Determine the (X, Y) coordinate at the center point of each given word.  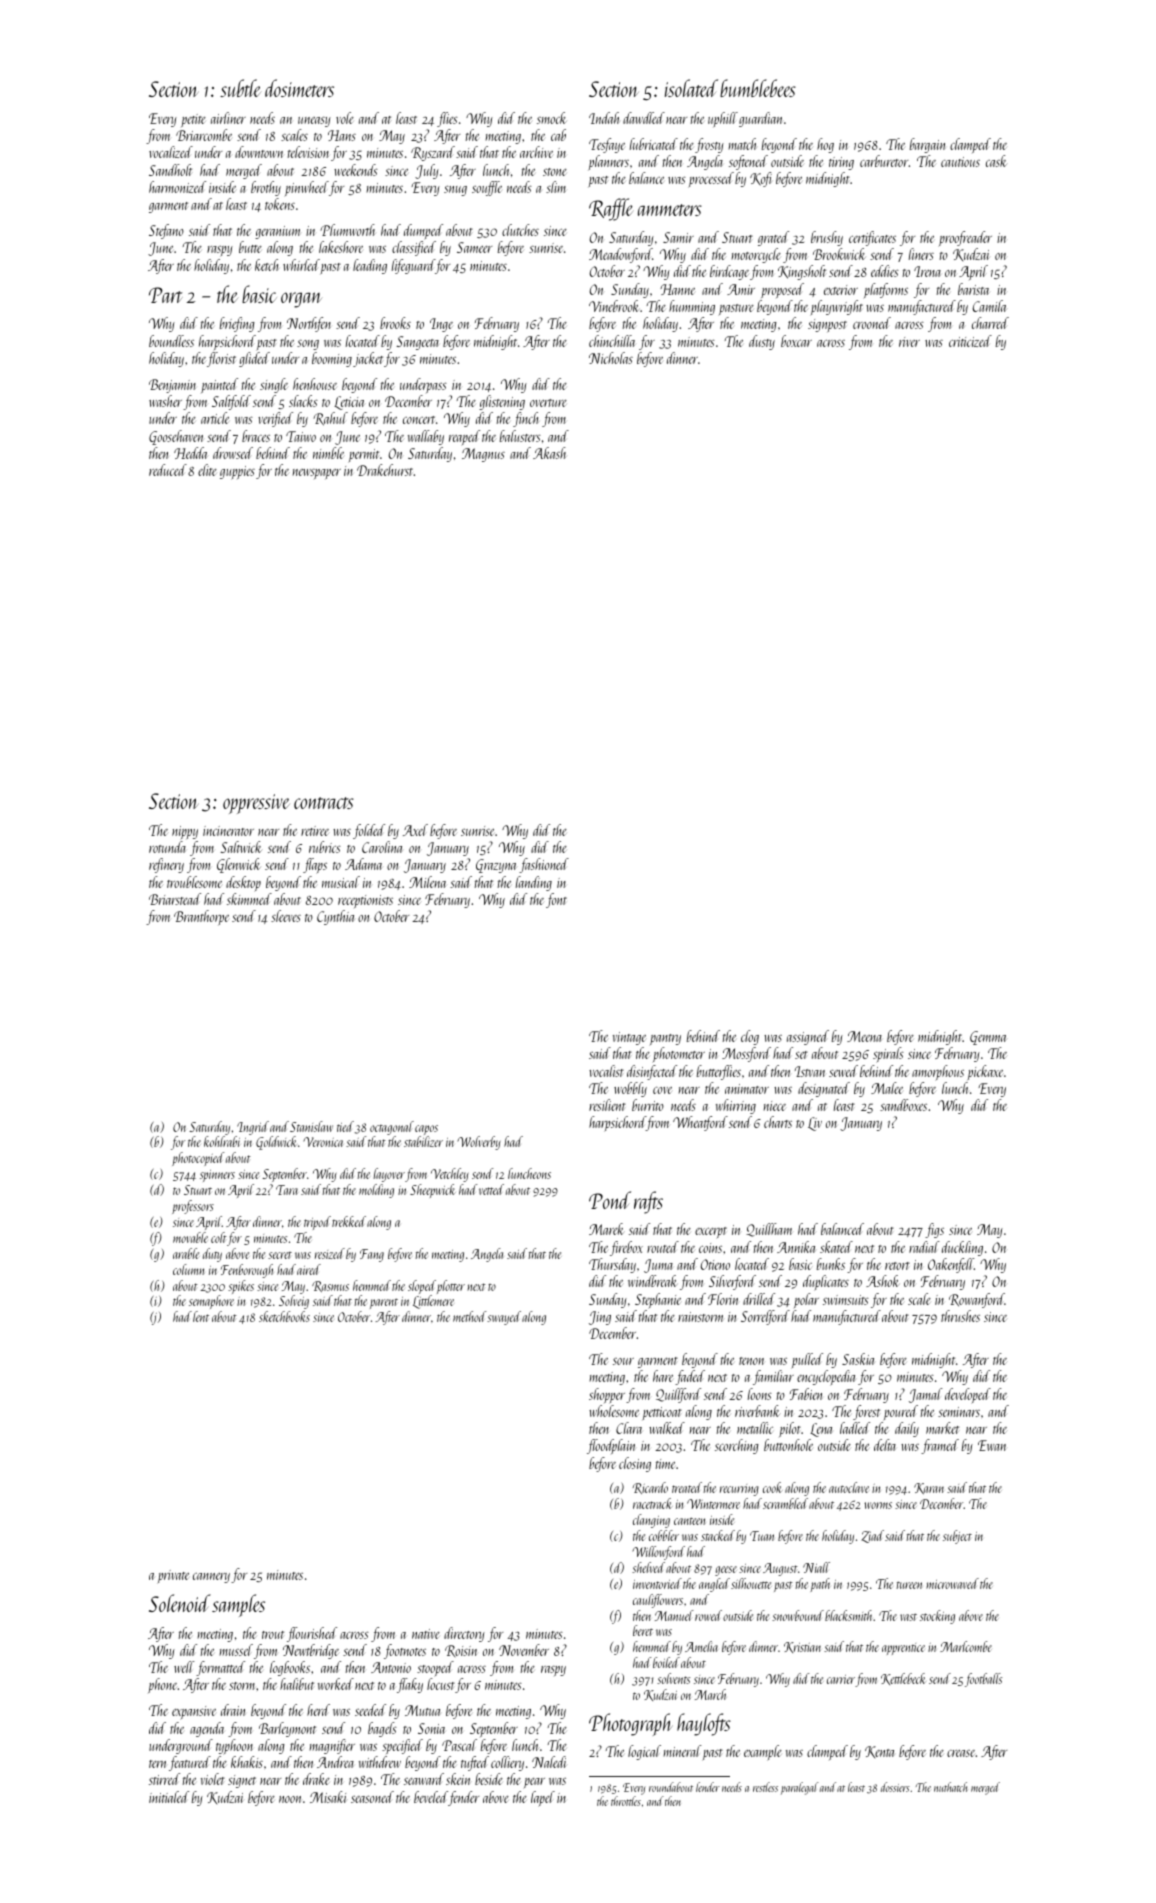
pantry (665, 1040)
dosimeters (299, 88)
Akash (550, 453)
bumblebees (758, 88)
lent (201, 1316)
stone (555, 172)
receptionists (365, 901)
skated (836, 1247)
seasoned (372, 1797)
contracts (324, 803)
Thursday (612, 1265)
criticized (970, 341)
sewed (843, 1071)
